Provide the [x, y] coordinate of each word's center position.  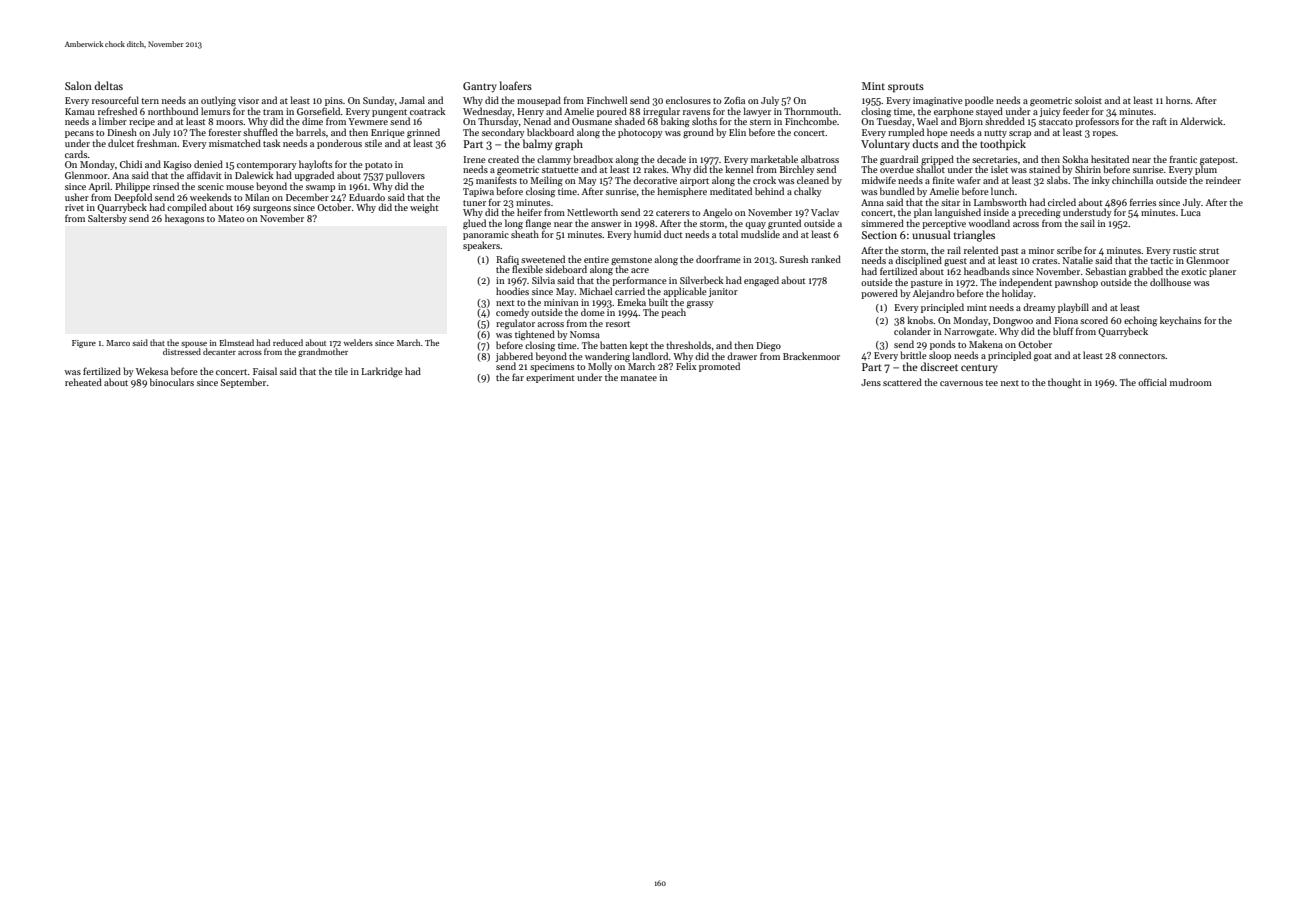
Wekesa [152, 371]
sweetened [543, 259]
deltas [108, 85]
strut [1209, 251]
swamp [320, 188]
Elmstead [236, 342]
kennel [739, 169]
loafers [515, 85]
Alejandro [933, 294]
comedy [512, 313]
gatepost [1217, 161]
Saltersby [107, 219]
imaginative [938, 101]
